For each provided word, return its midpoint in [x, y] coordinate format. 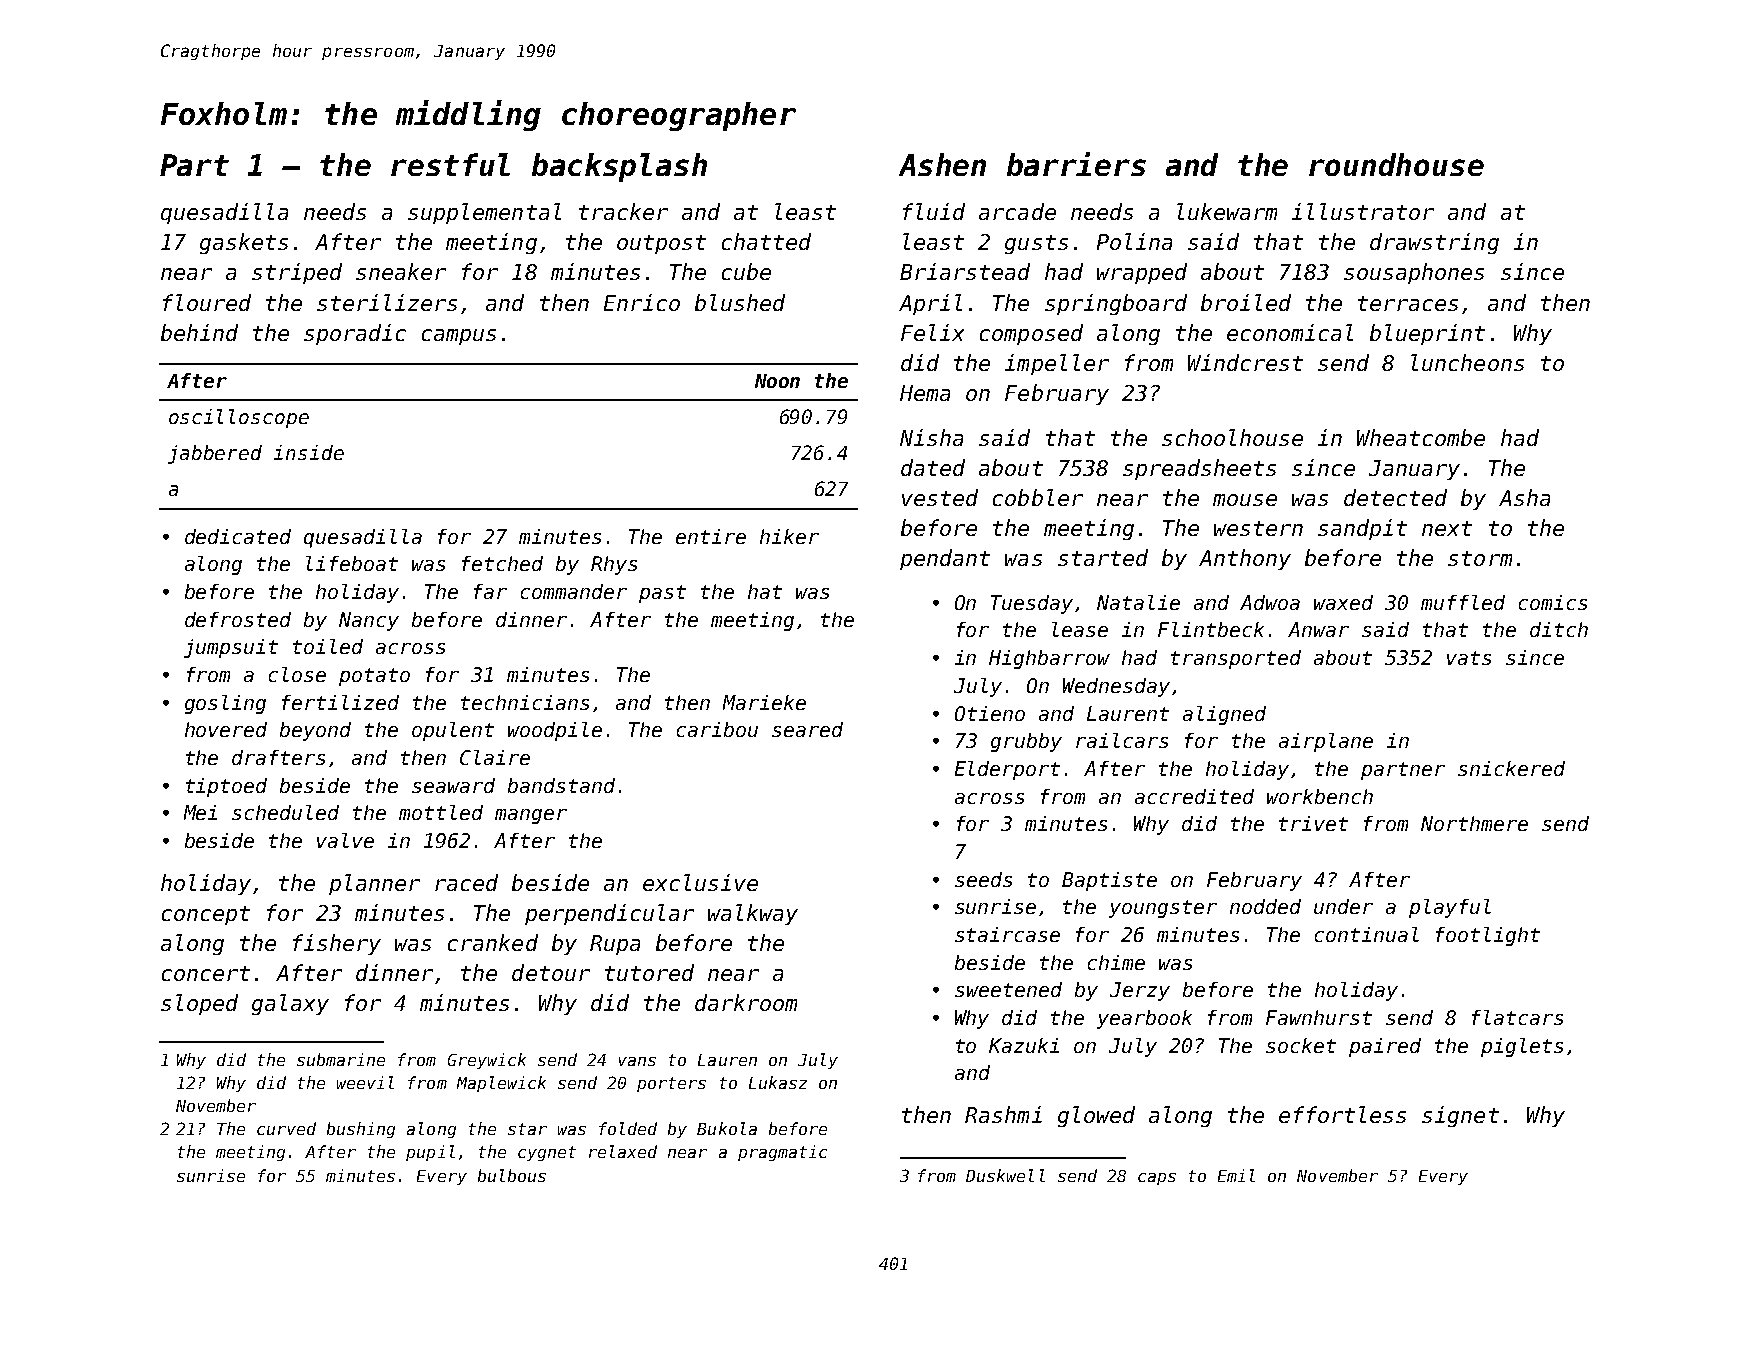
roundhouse [1396, 164]
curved [286, 1128]
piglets [1522, 1047]
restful [450, 164]
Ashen [942, 164]
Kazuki [1024, 1045]
